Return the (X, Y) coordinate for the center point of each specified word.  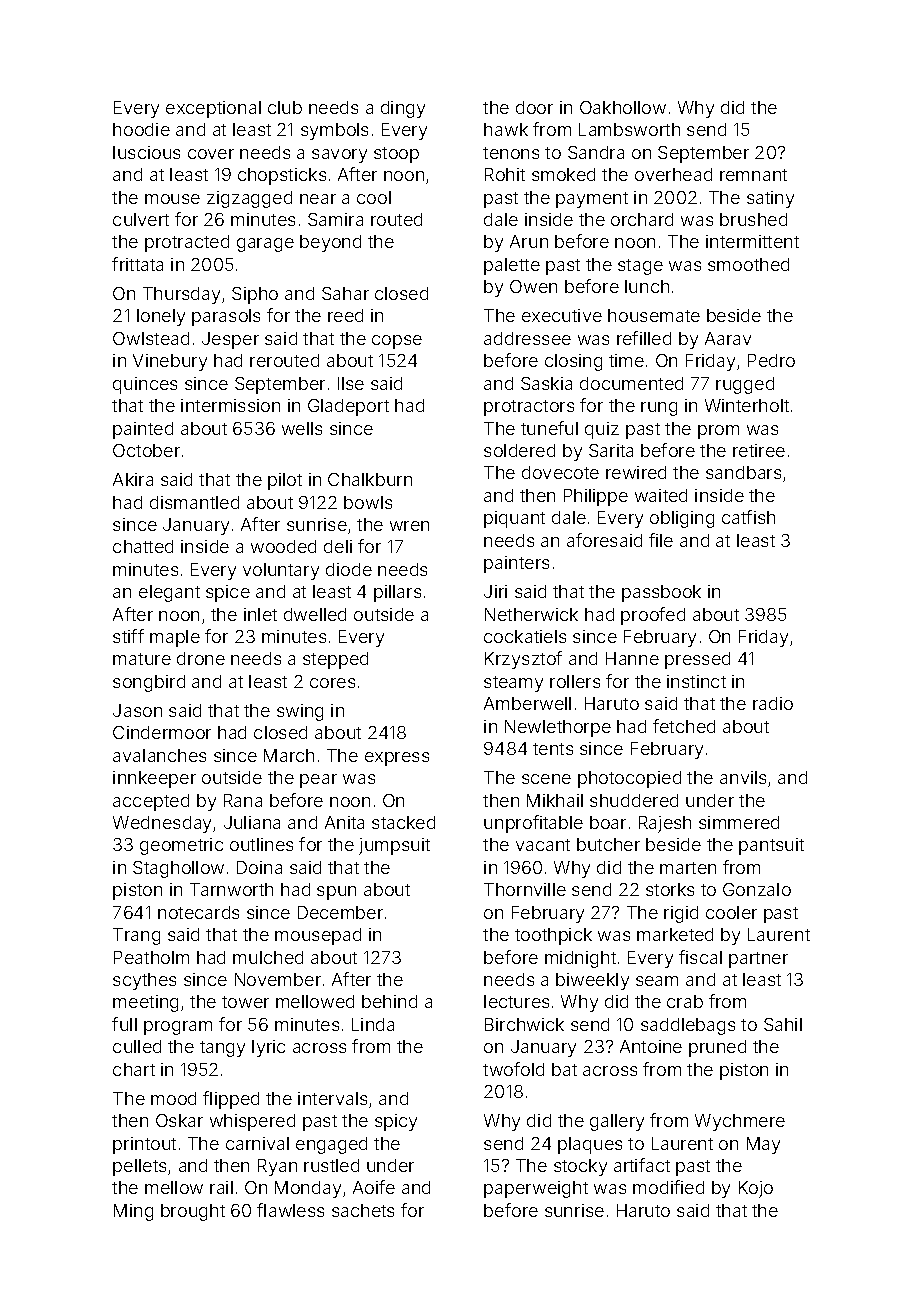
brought (193, 1212)
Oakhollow (623, 107)
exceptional (213, 109)
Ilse (351, 383)
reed (345, 315)
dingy (403, 109)
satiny (770, 199)
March (289, 755)
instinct (696, 681)
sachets (363, 1210)
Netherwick (531, 614)
